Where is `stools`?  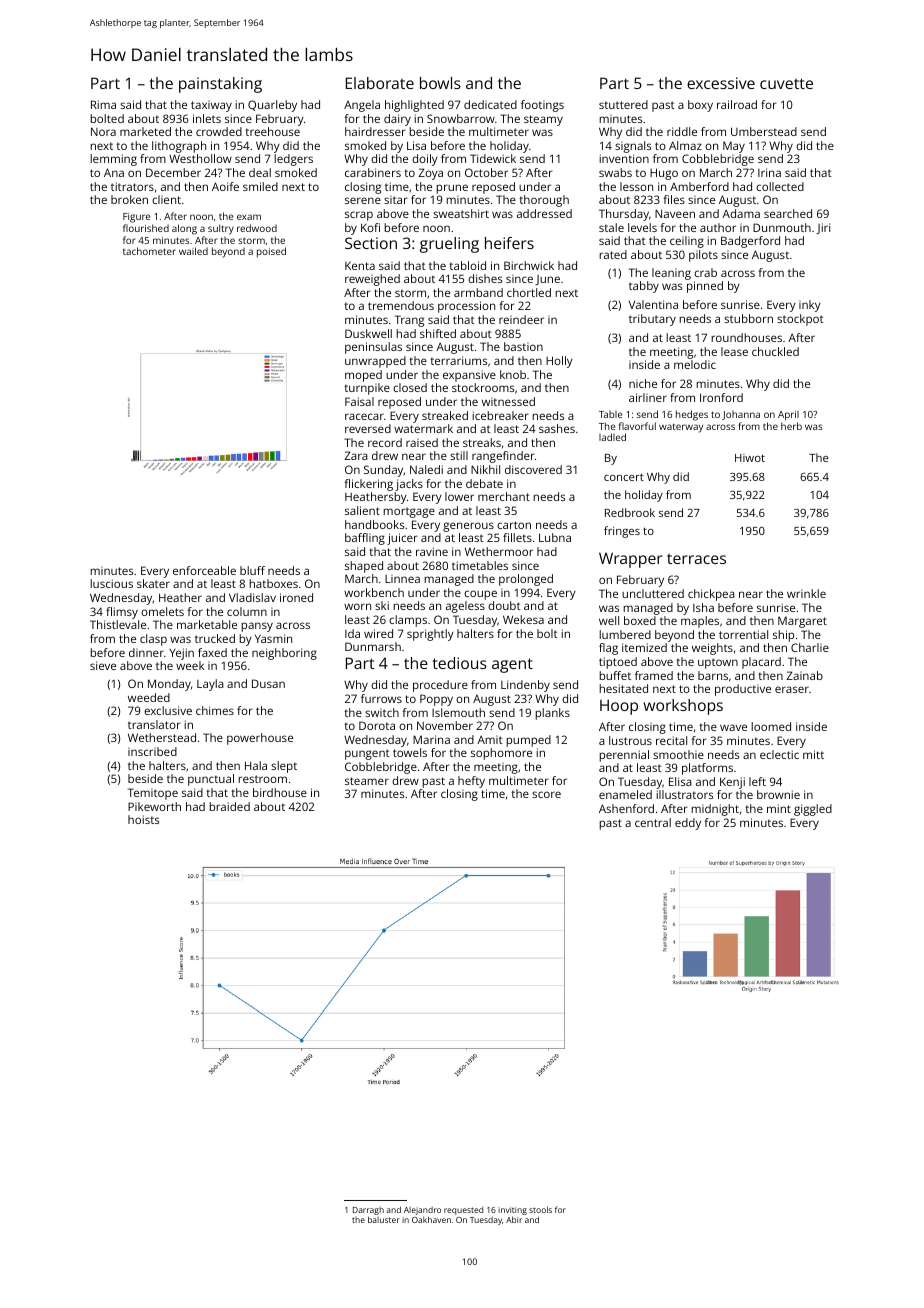
stools is located at coordinates (540, 1209).
